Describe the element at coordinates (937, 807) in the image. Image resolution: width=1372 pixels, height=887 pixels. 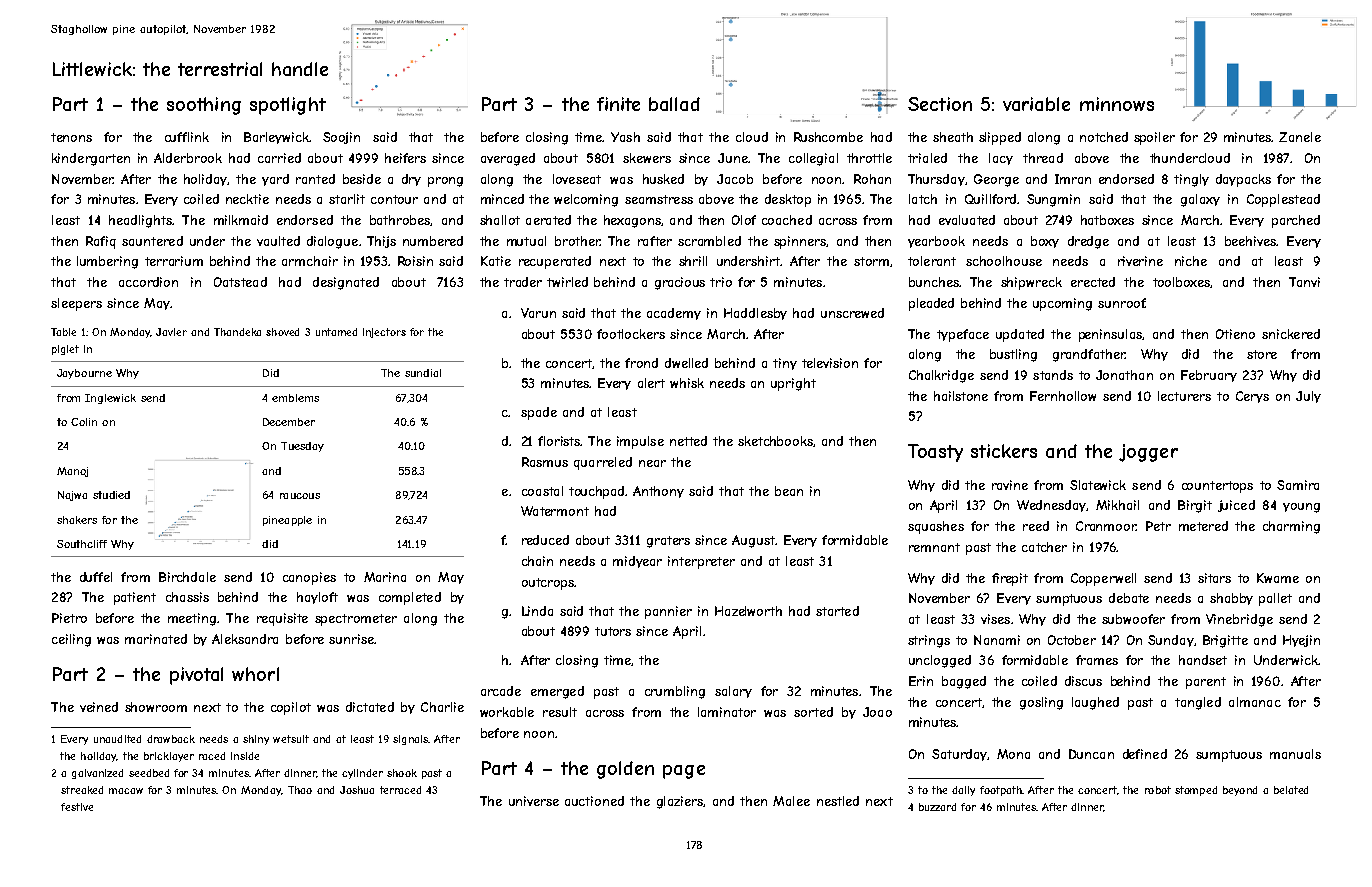
I see `buzzard` at that location.
